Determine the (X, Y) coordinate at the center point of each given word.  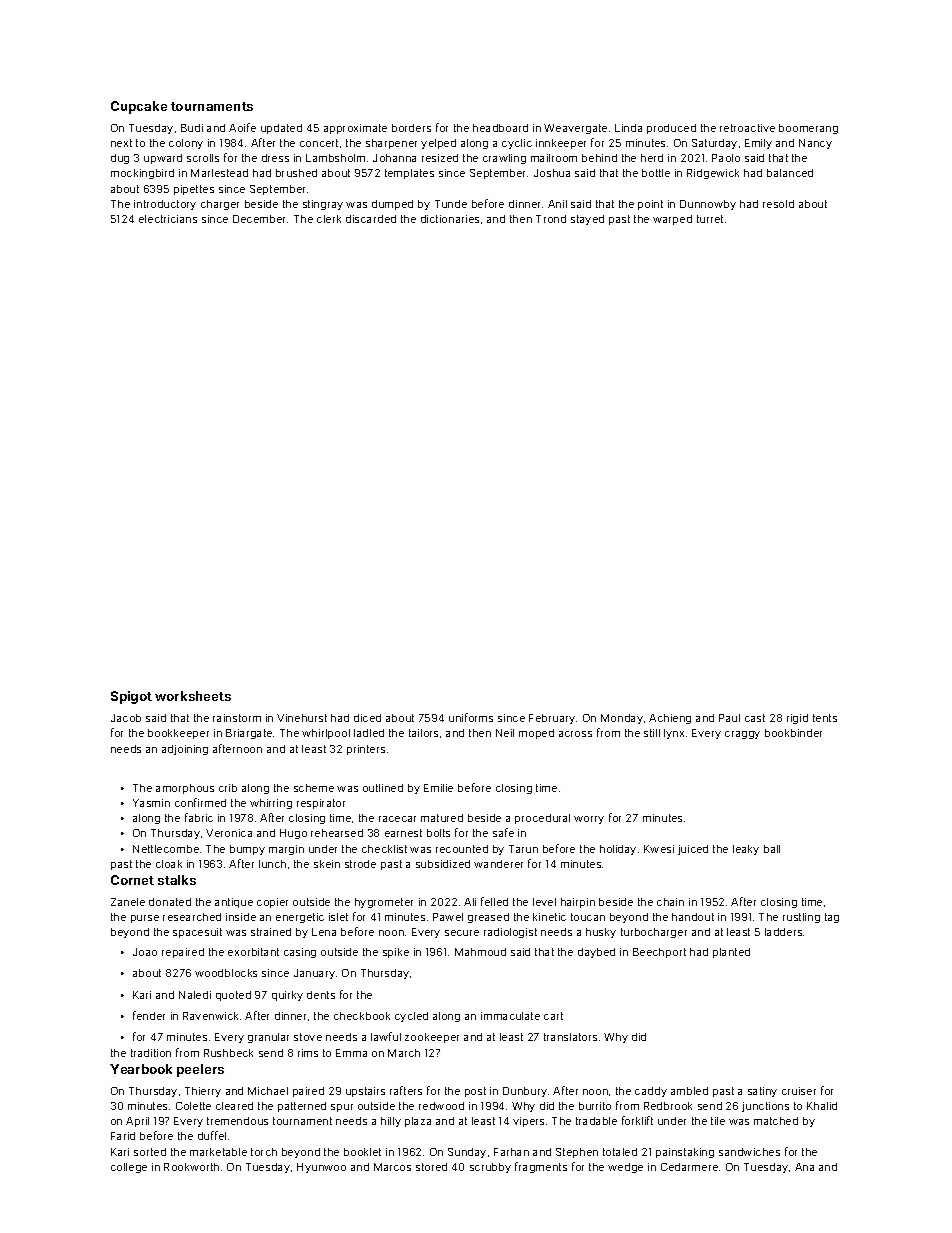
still (652, 733)
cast (755, 718)
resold (778, 204)
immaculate (510, 1016)
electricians (168, 219)
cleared (234, 1106)
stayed (587, 220)
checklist (384, 849)
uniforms (471, 717)
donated (170, 902)
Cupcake (139, 107)
